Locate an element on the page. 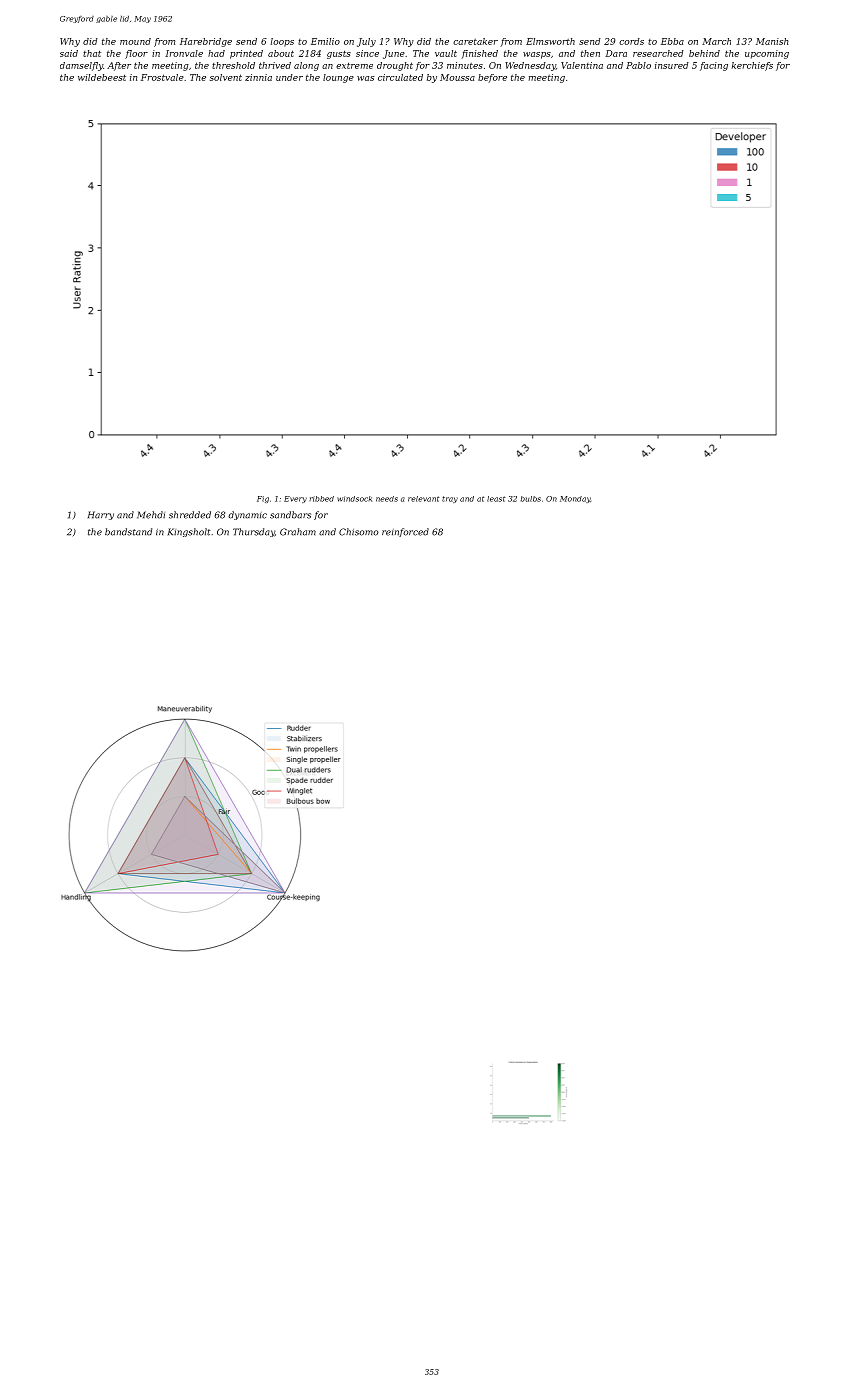 This document has width=849, height=1400. cords is located at coordinates (631, 41).
